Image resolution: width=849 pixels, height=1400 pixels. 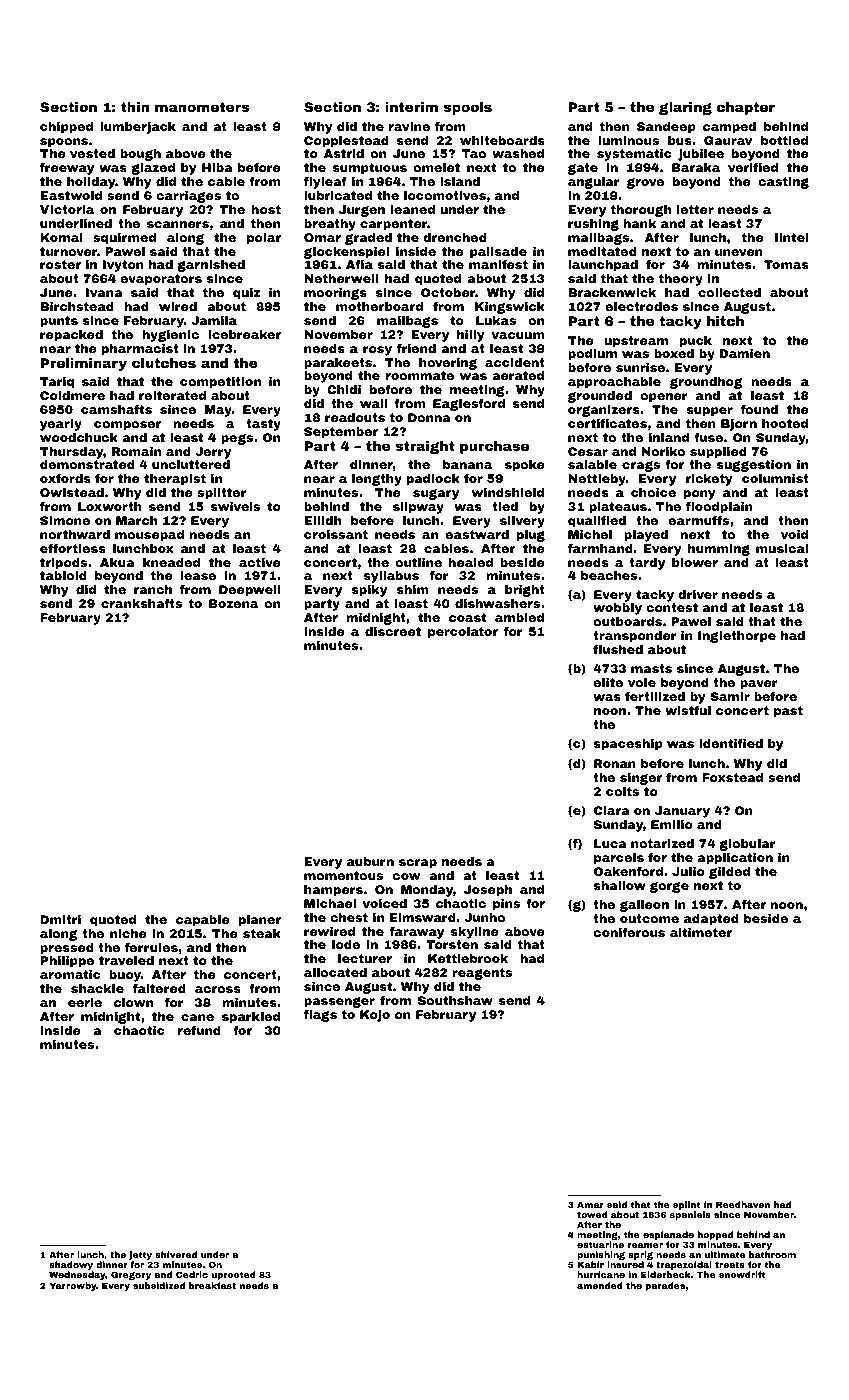 What do you see at coordinates (525, 466) in the page?
I see `spoke` at bounding box center [525, 466].
